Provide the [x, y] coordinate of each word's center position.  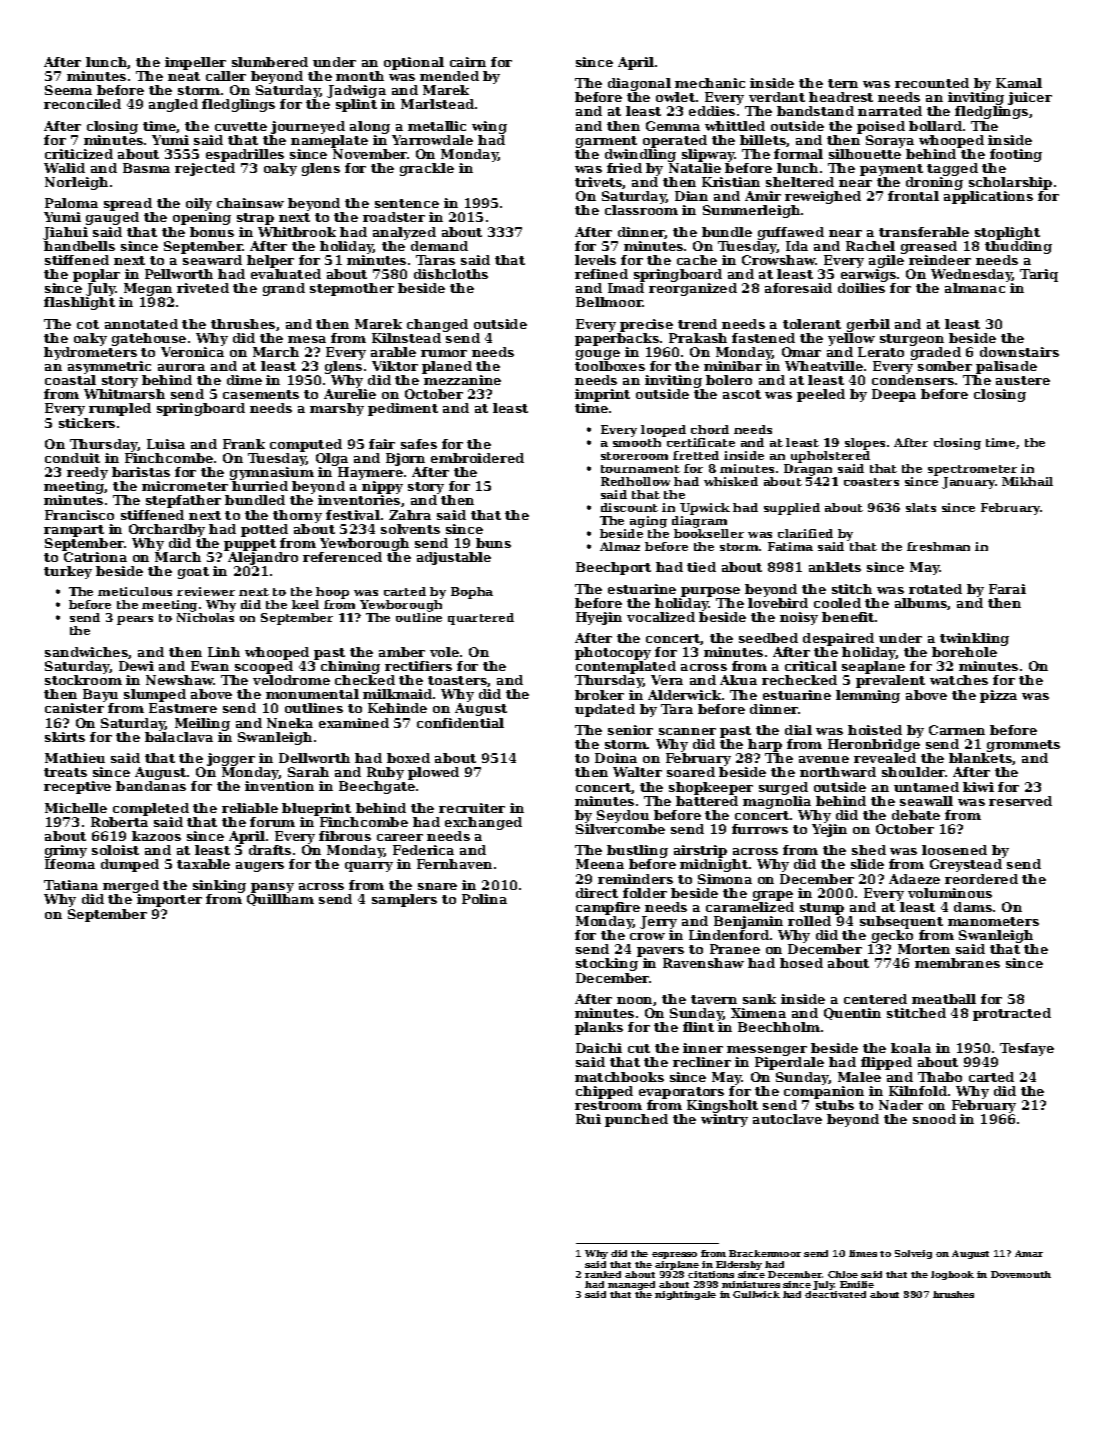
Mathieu [75, 758]
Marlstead [437, 104]
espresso [674, 1255]
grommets [1023, 746]
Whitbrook [297, 232]
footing [1016, 155]
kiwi [978, 787]
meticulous [135, 591]
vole [444, 652]
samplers [404, 900]
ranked [603, 1274]
